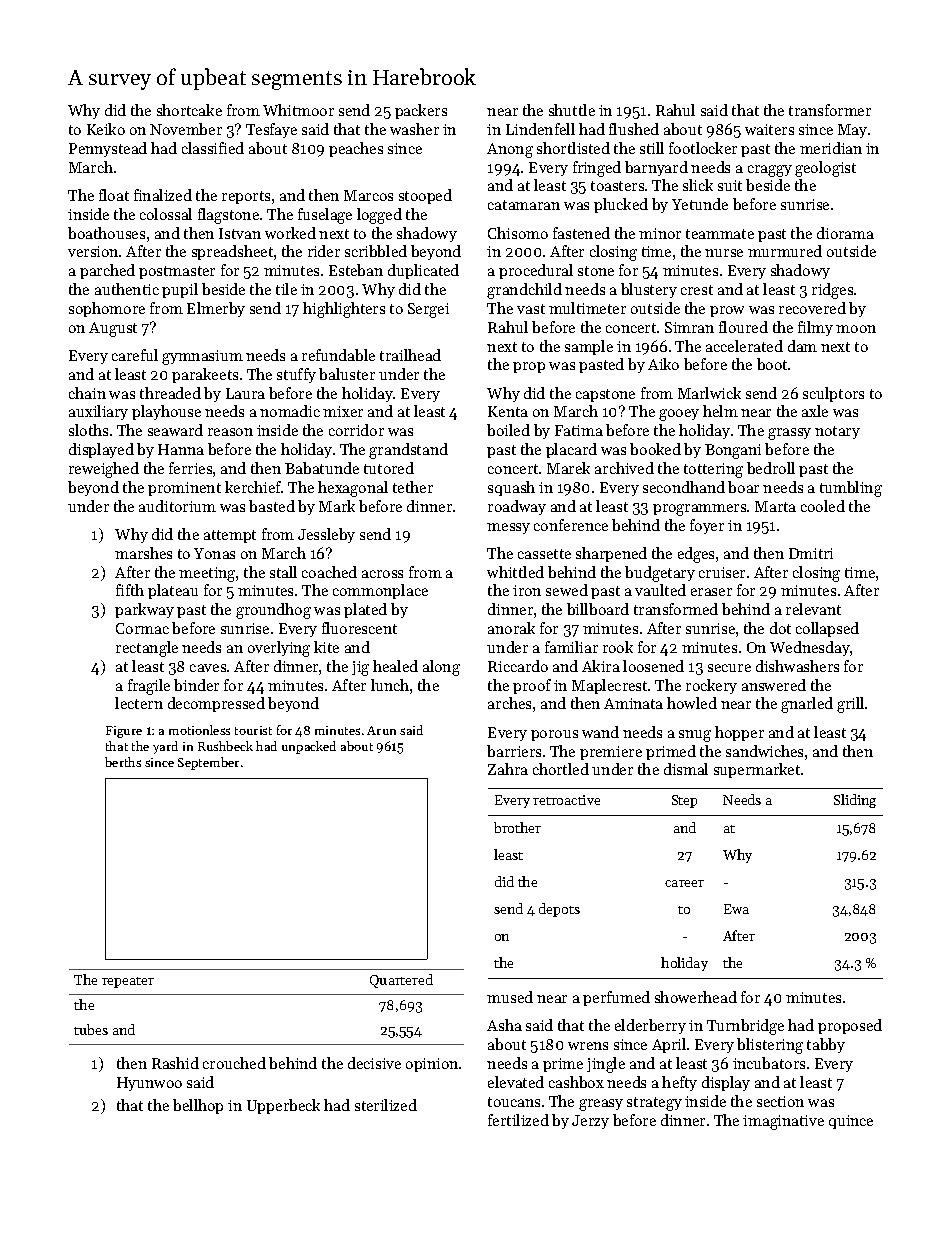  I want to click on September, so click(208, 763).
